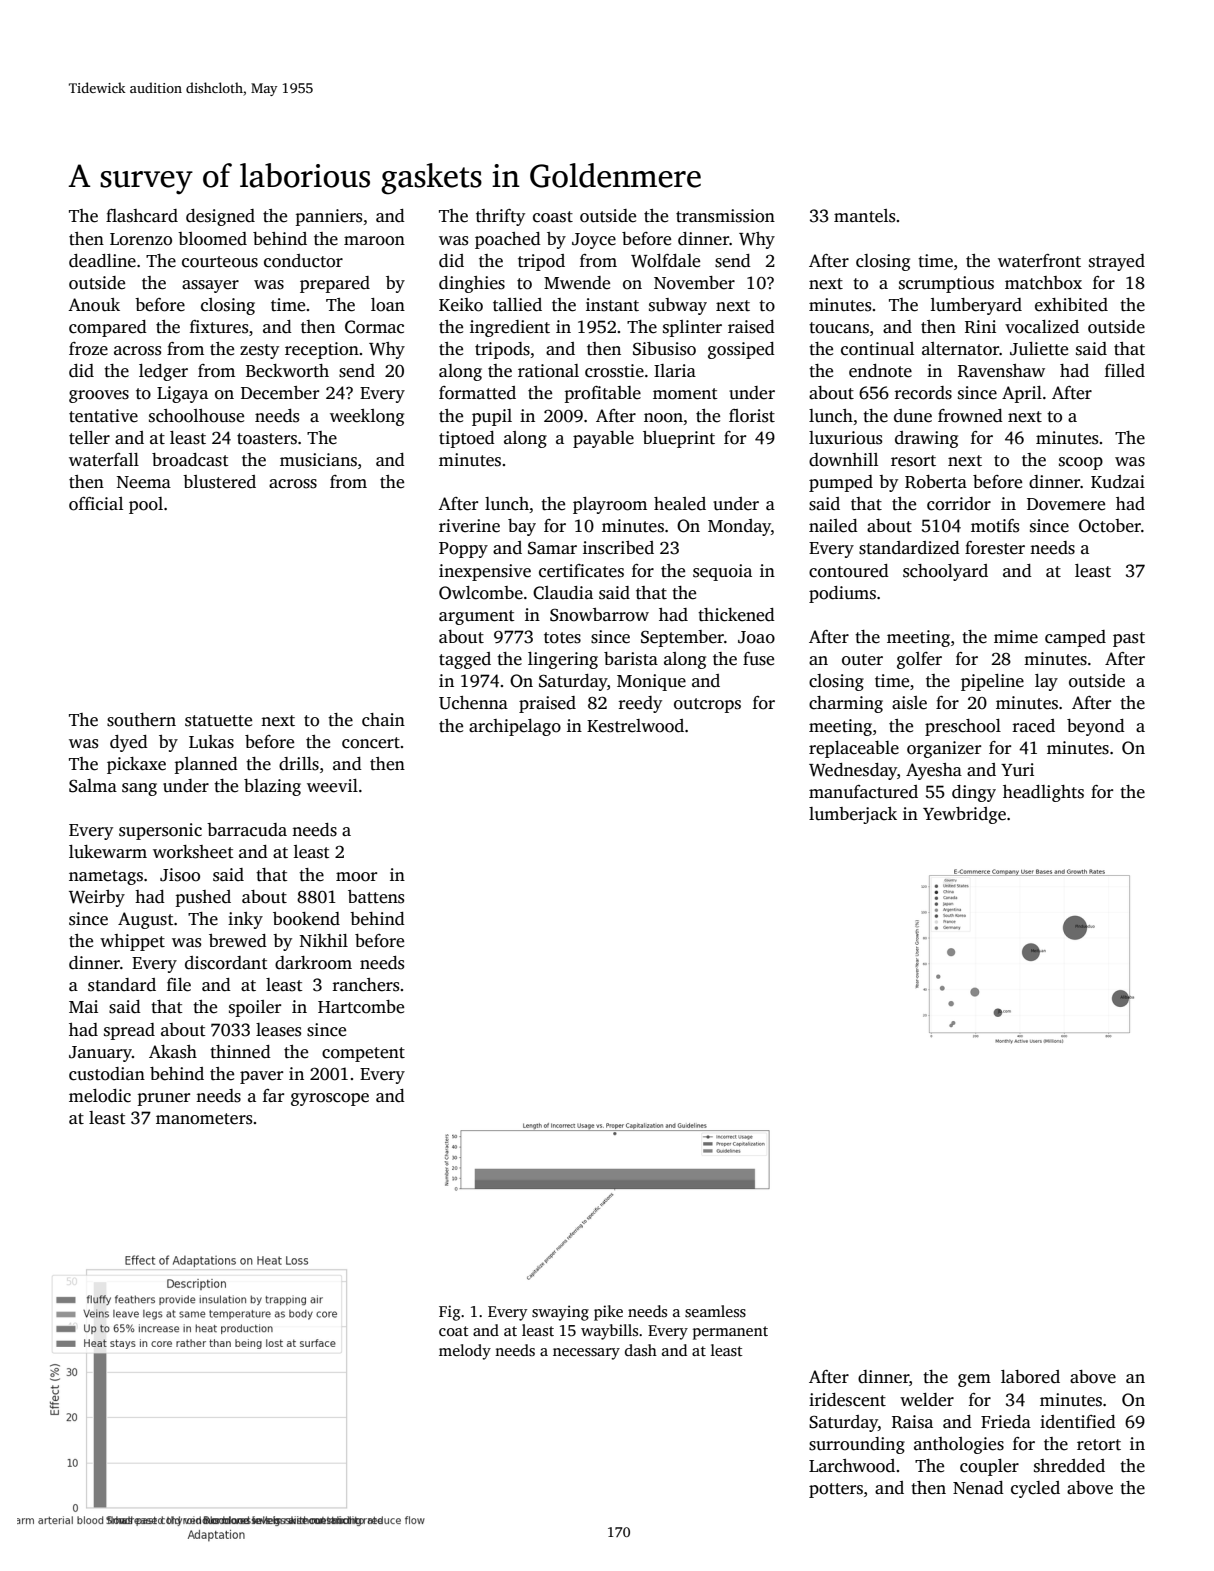  Describe the element at coordinates (83, 1006) in the image. I see `Mai` at that location.
